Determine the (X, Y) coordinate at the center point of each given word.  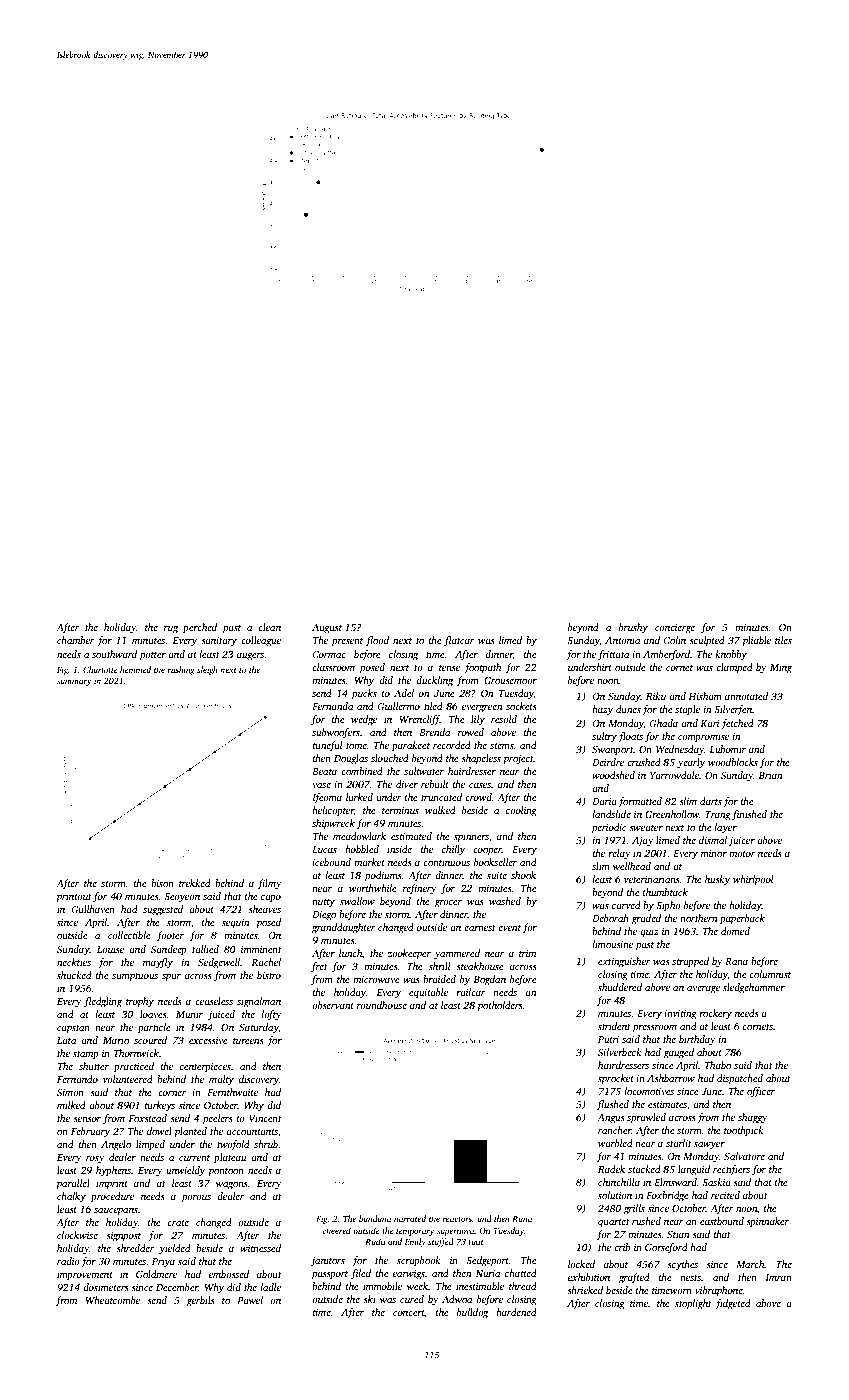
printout (74, 898)
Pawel (250, 1300)
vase (321, 785)
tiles (783, 640)
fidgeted (733, 1304)
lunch (350, 953)
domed (735, 931)
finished (749, 815)
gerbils (200, 1301)
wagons (232, 1186)
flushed (613, 1105)
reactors (457, 1219)
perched (200, 628)
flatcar (459, 641)
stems (501, 746)
